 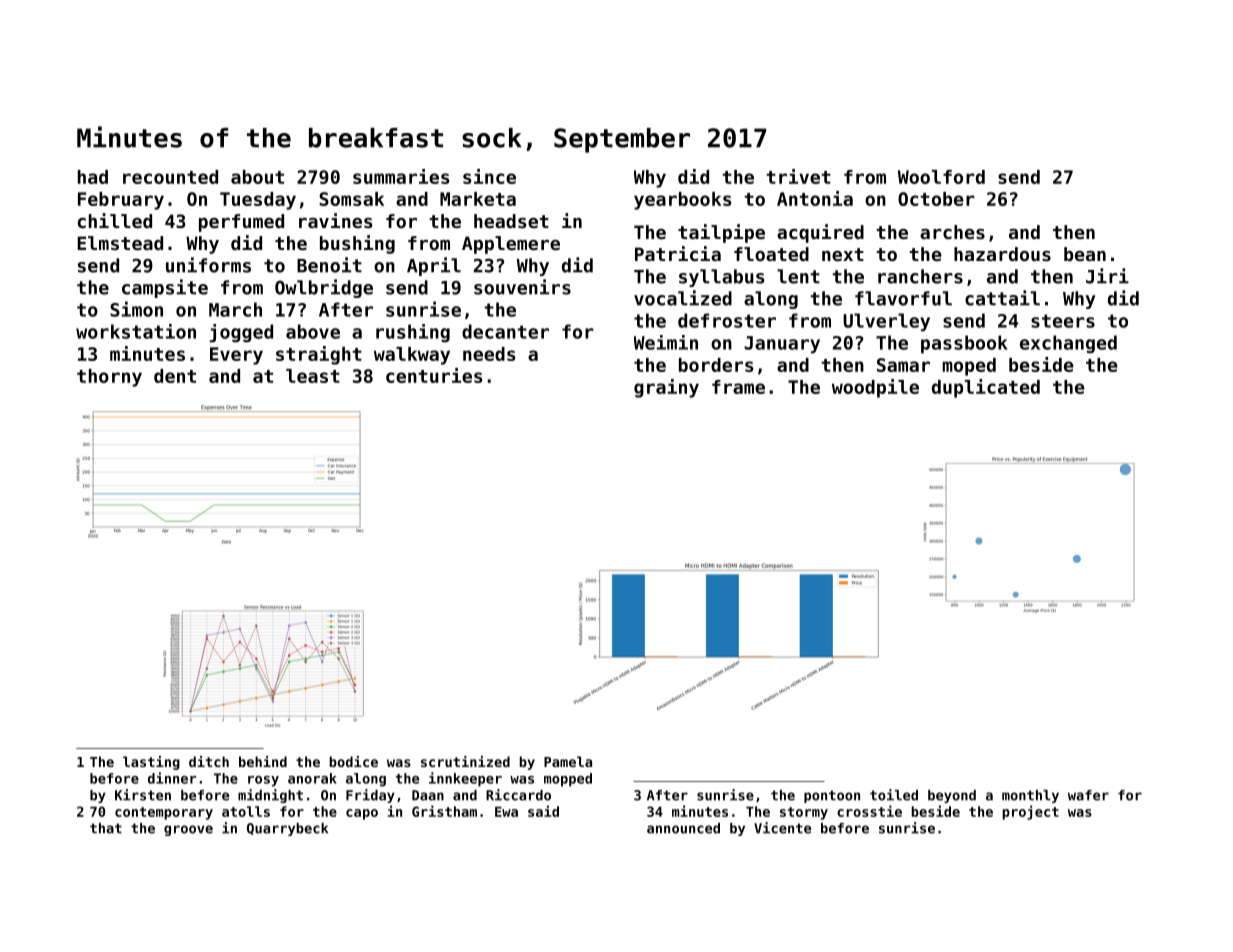 What do you see at coordinates (511, 245) in the screenshot?
I see `Applemere` at bounding box center [511, 245].
